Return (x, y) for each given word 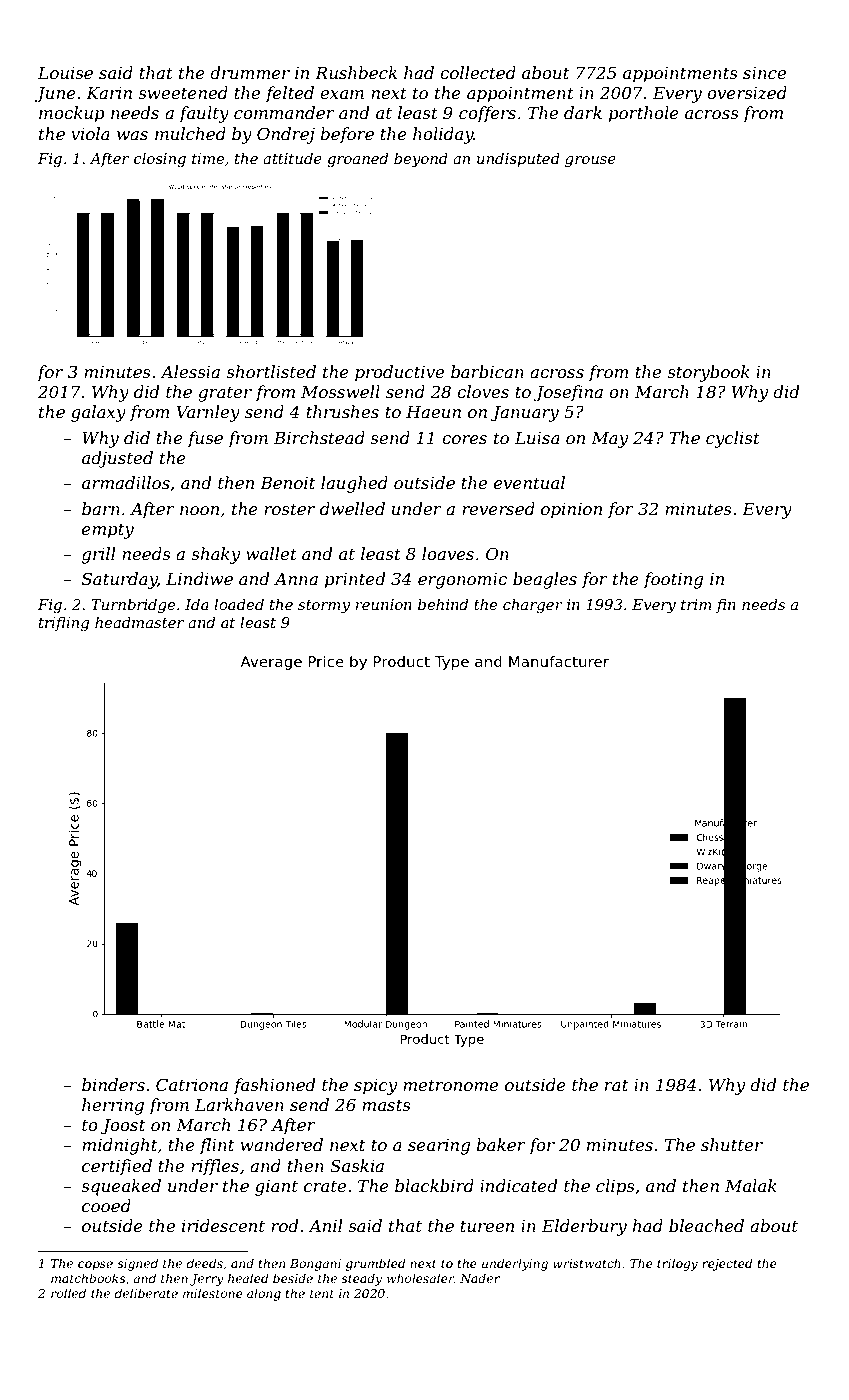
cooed (106, 1205)
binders (113, 1084)
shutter (732, 1144)
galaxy (98, 413)
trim (696, 604)
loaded (239, 604)
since (764, 73)
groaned (357, 160)
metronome (450, 1085)
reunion (383, 604)
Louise (65, 73)
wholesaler (420, 1278)
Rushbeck (356, 72)
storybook (708, 373)
